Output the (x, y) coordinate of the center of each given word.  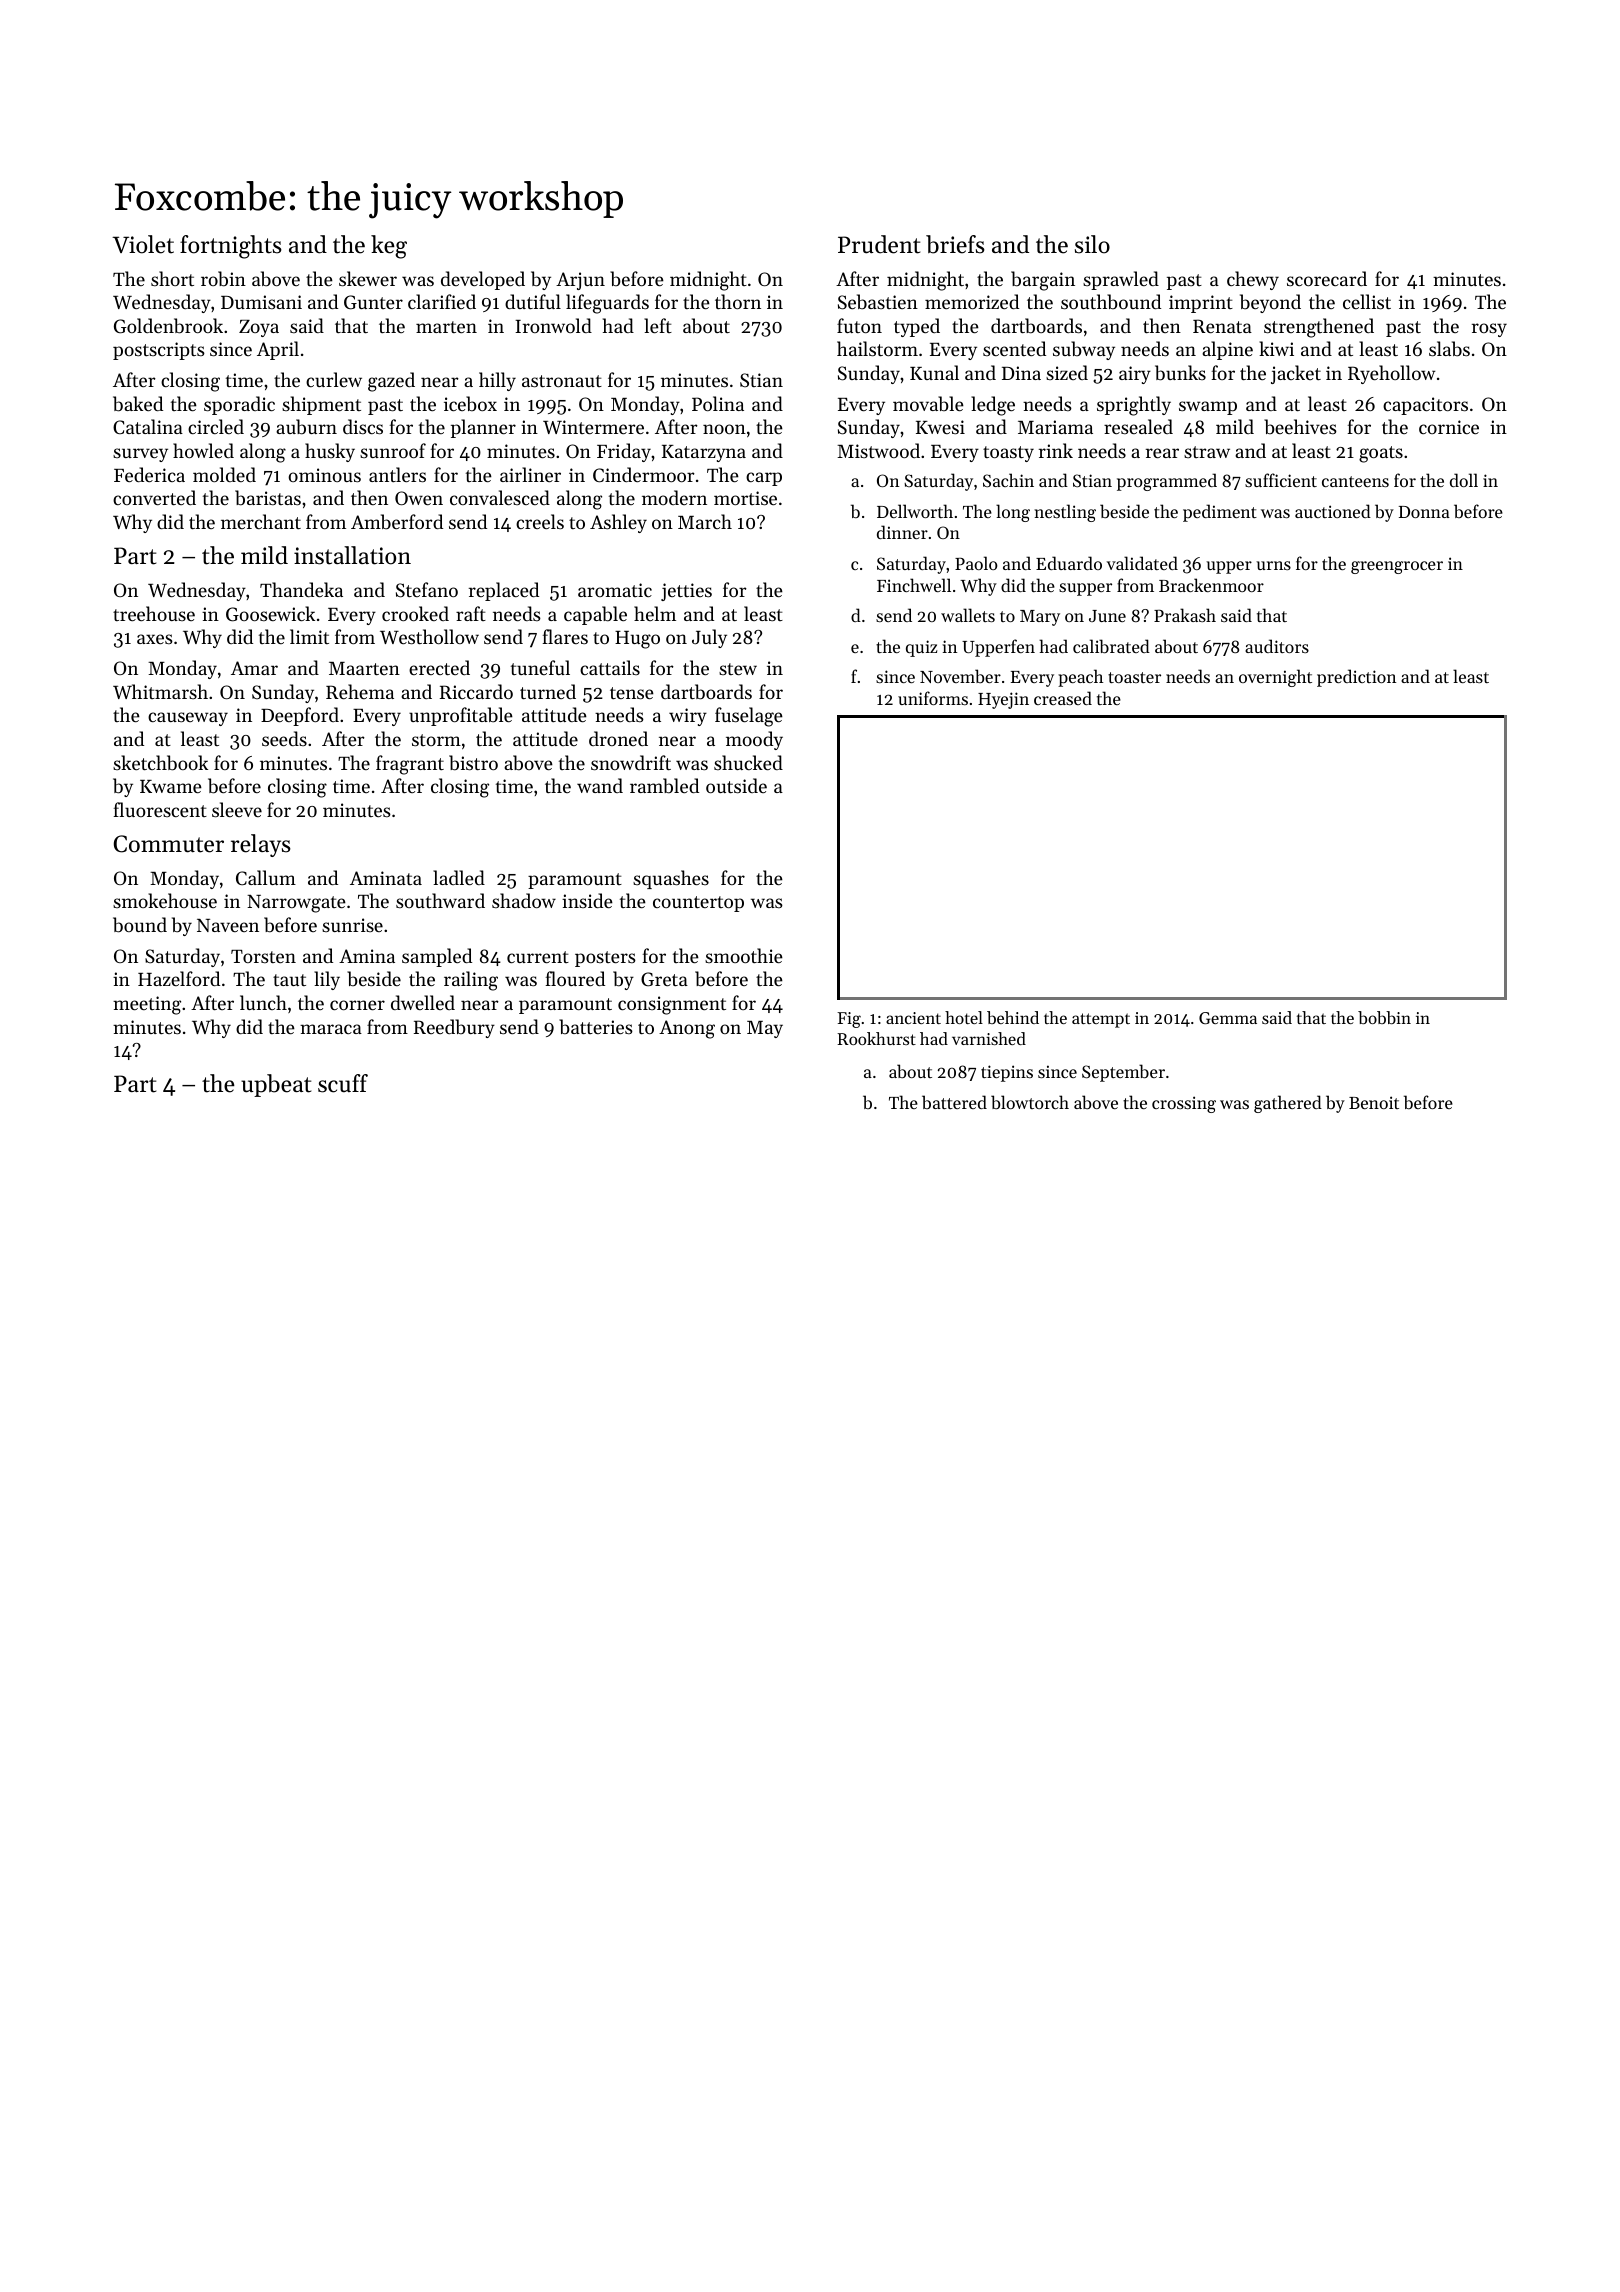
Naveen (228, 925)
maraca (331, 1029)
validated (1142, 563)
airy (1135, 375)
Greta (664, 979)
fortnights (231, 247)
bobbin (1384, 1017)
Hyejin (1003, 700)
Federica (149, 474)
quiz (921, 648)
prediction (1356, 678)
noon (724, 429)
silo (1092, 244)
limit (309, 636)
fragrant (410, 765)
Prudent (879, 244)
